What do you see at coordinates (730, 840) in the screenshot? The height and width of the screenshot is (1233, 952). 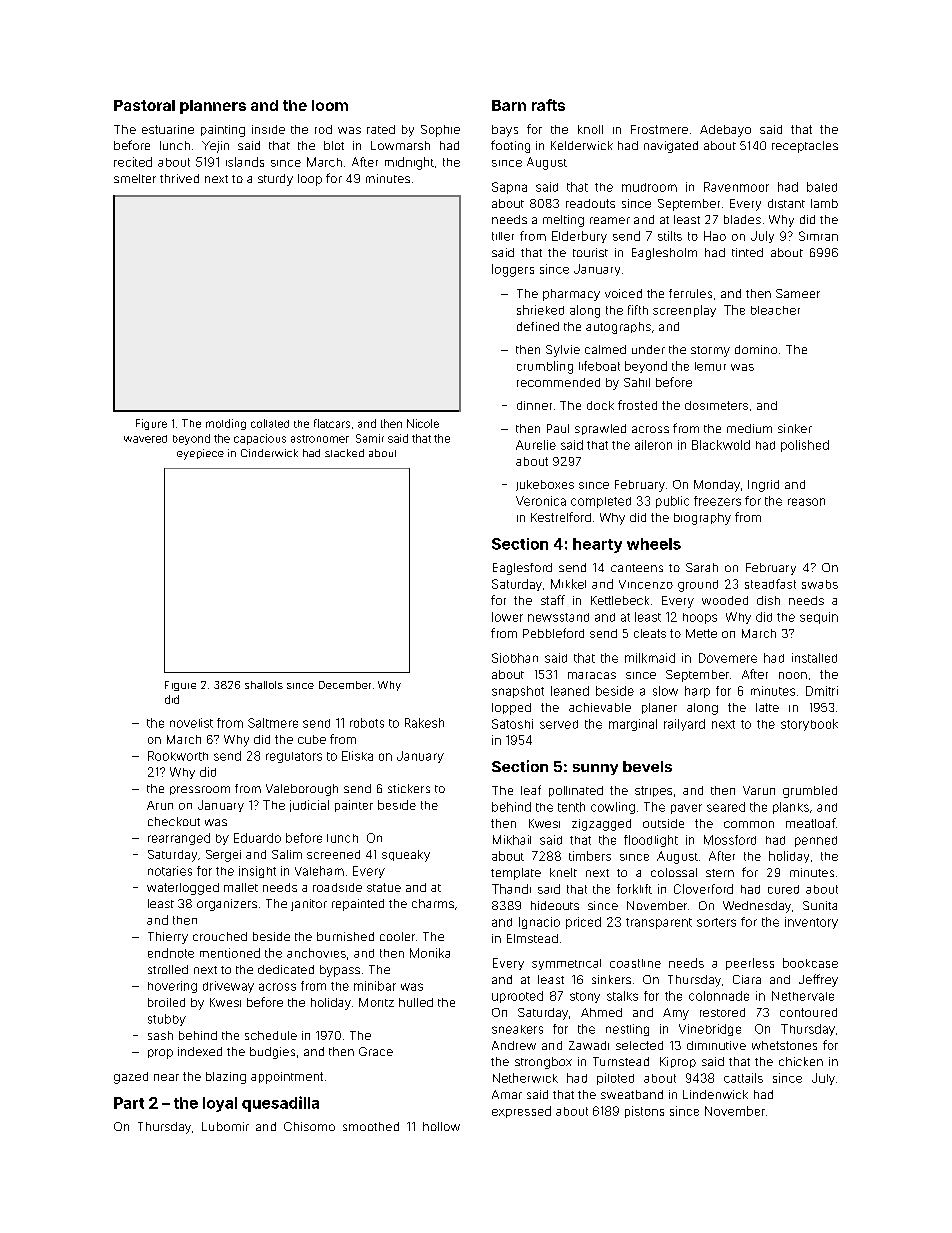 I see `Mossford` at bounding box center [730, 840].
